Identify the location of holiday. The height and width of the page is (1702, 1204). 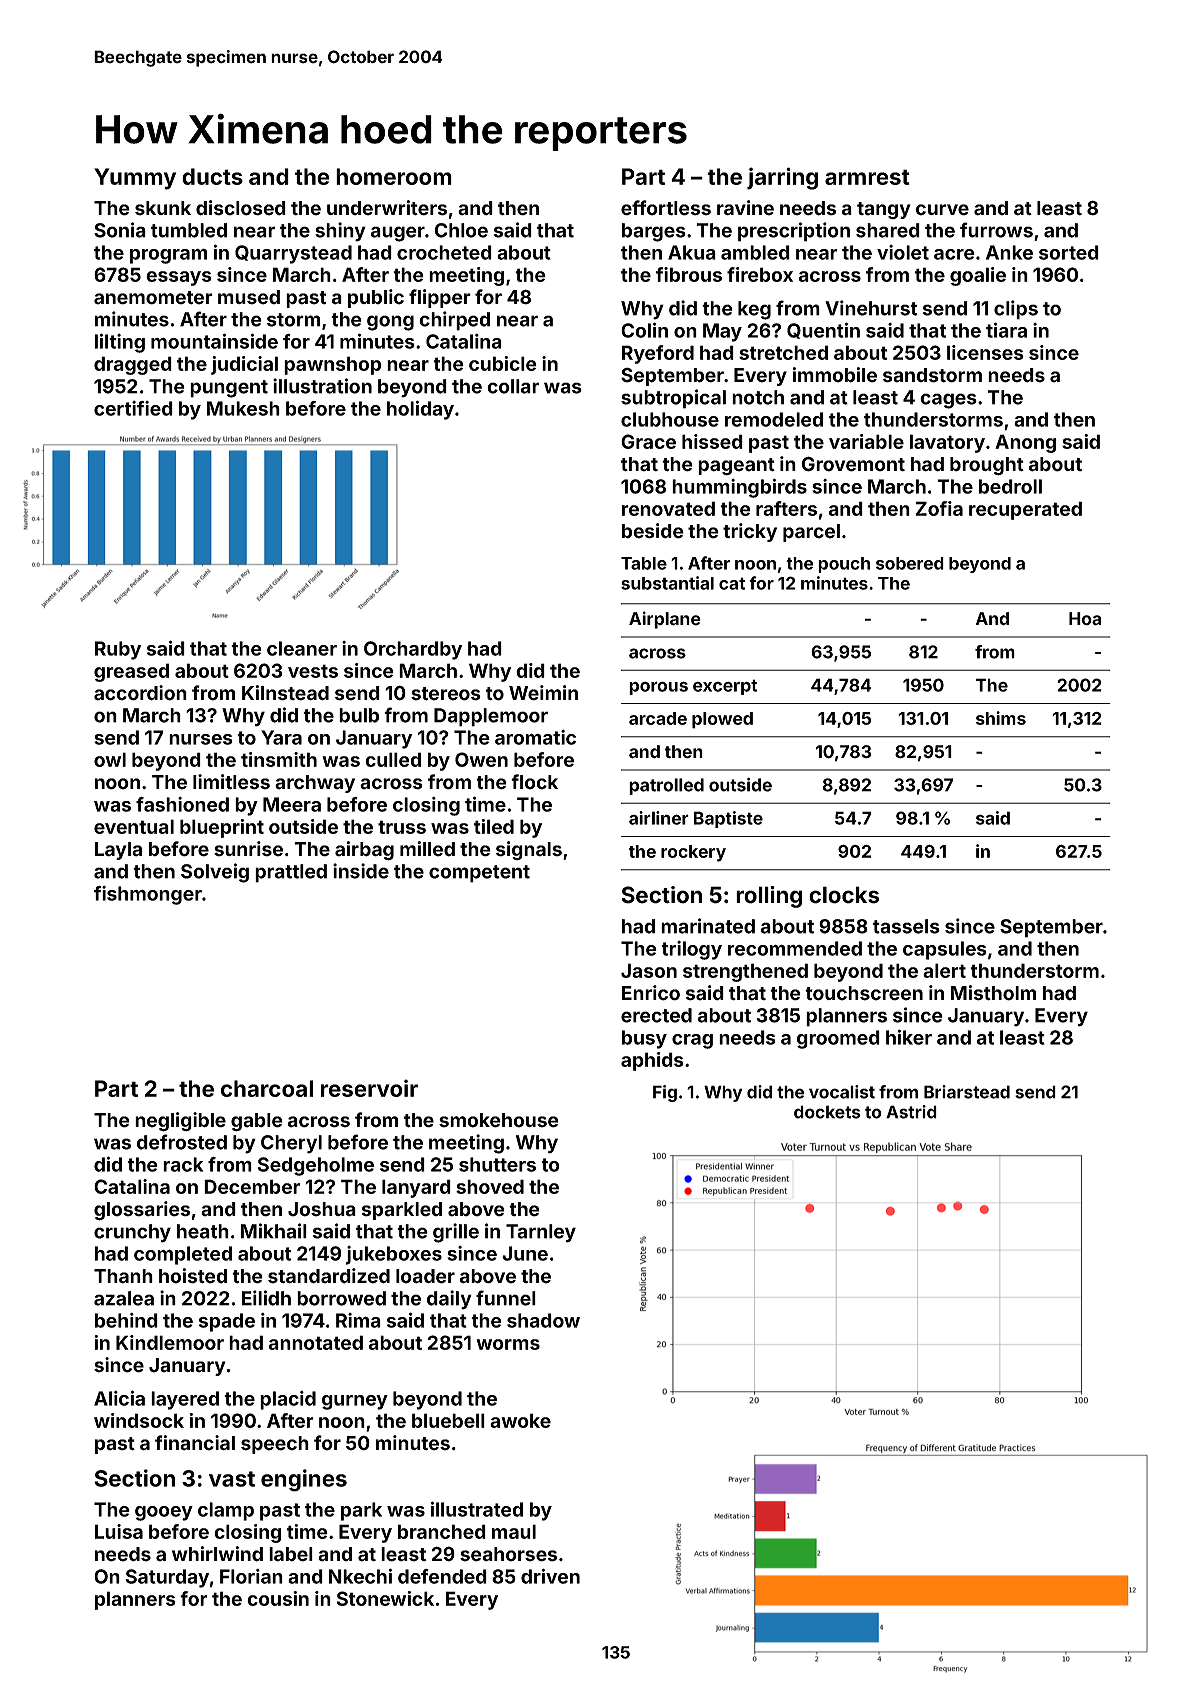
(420, 410).
